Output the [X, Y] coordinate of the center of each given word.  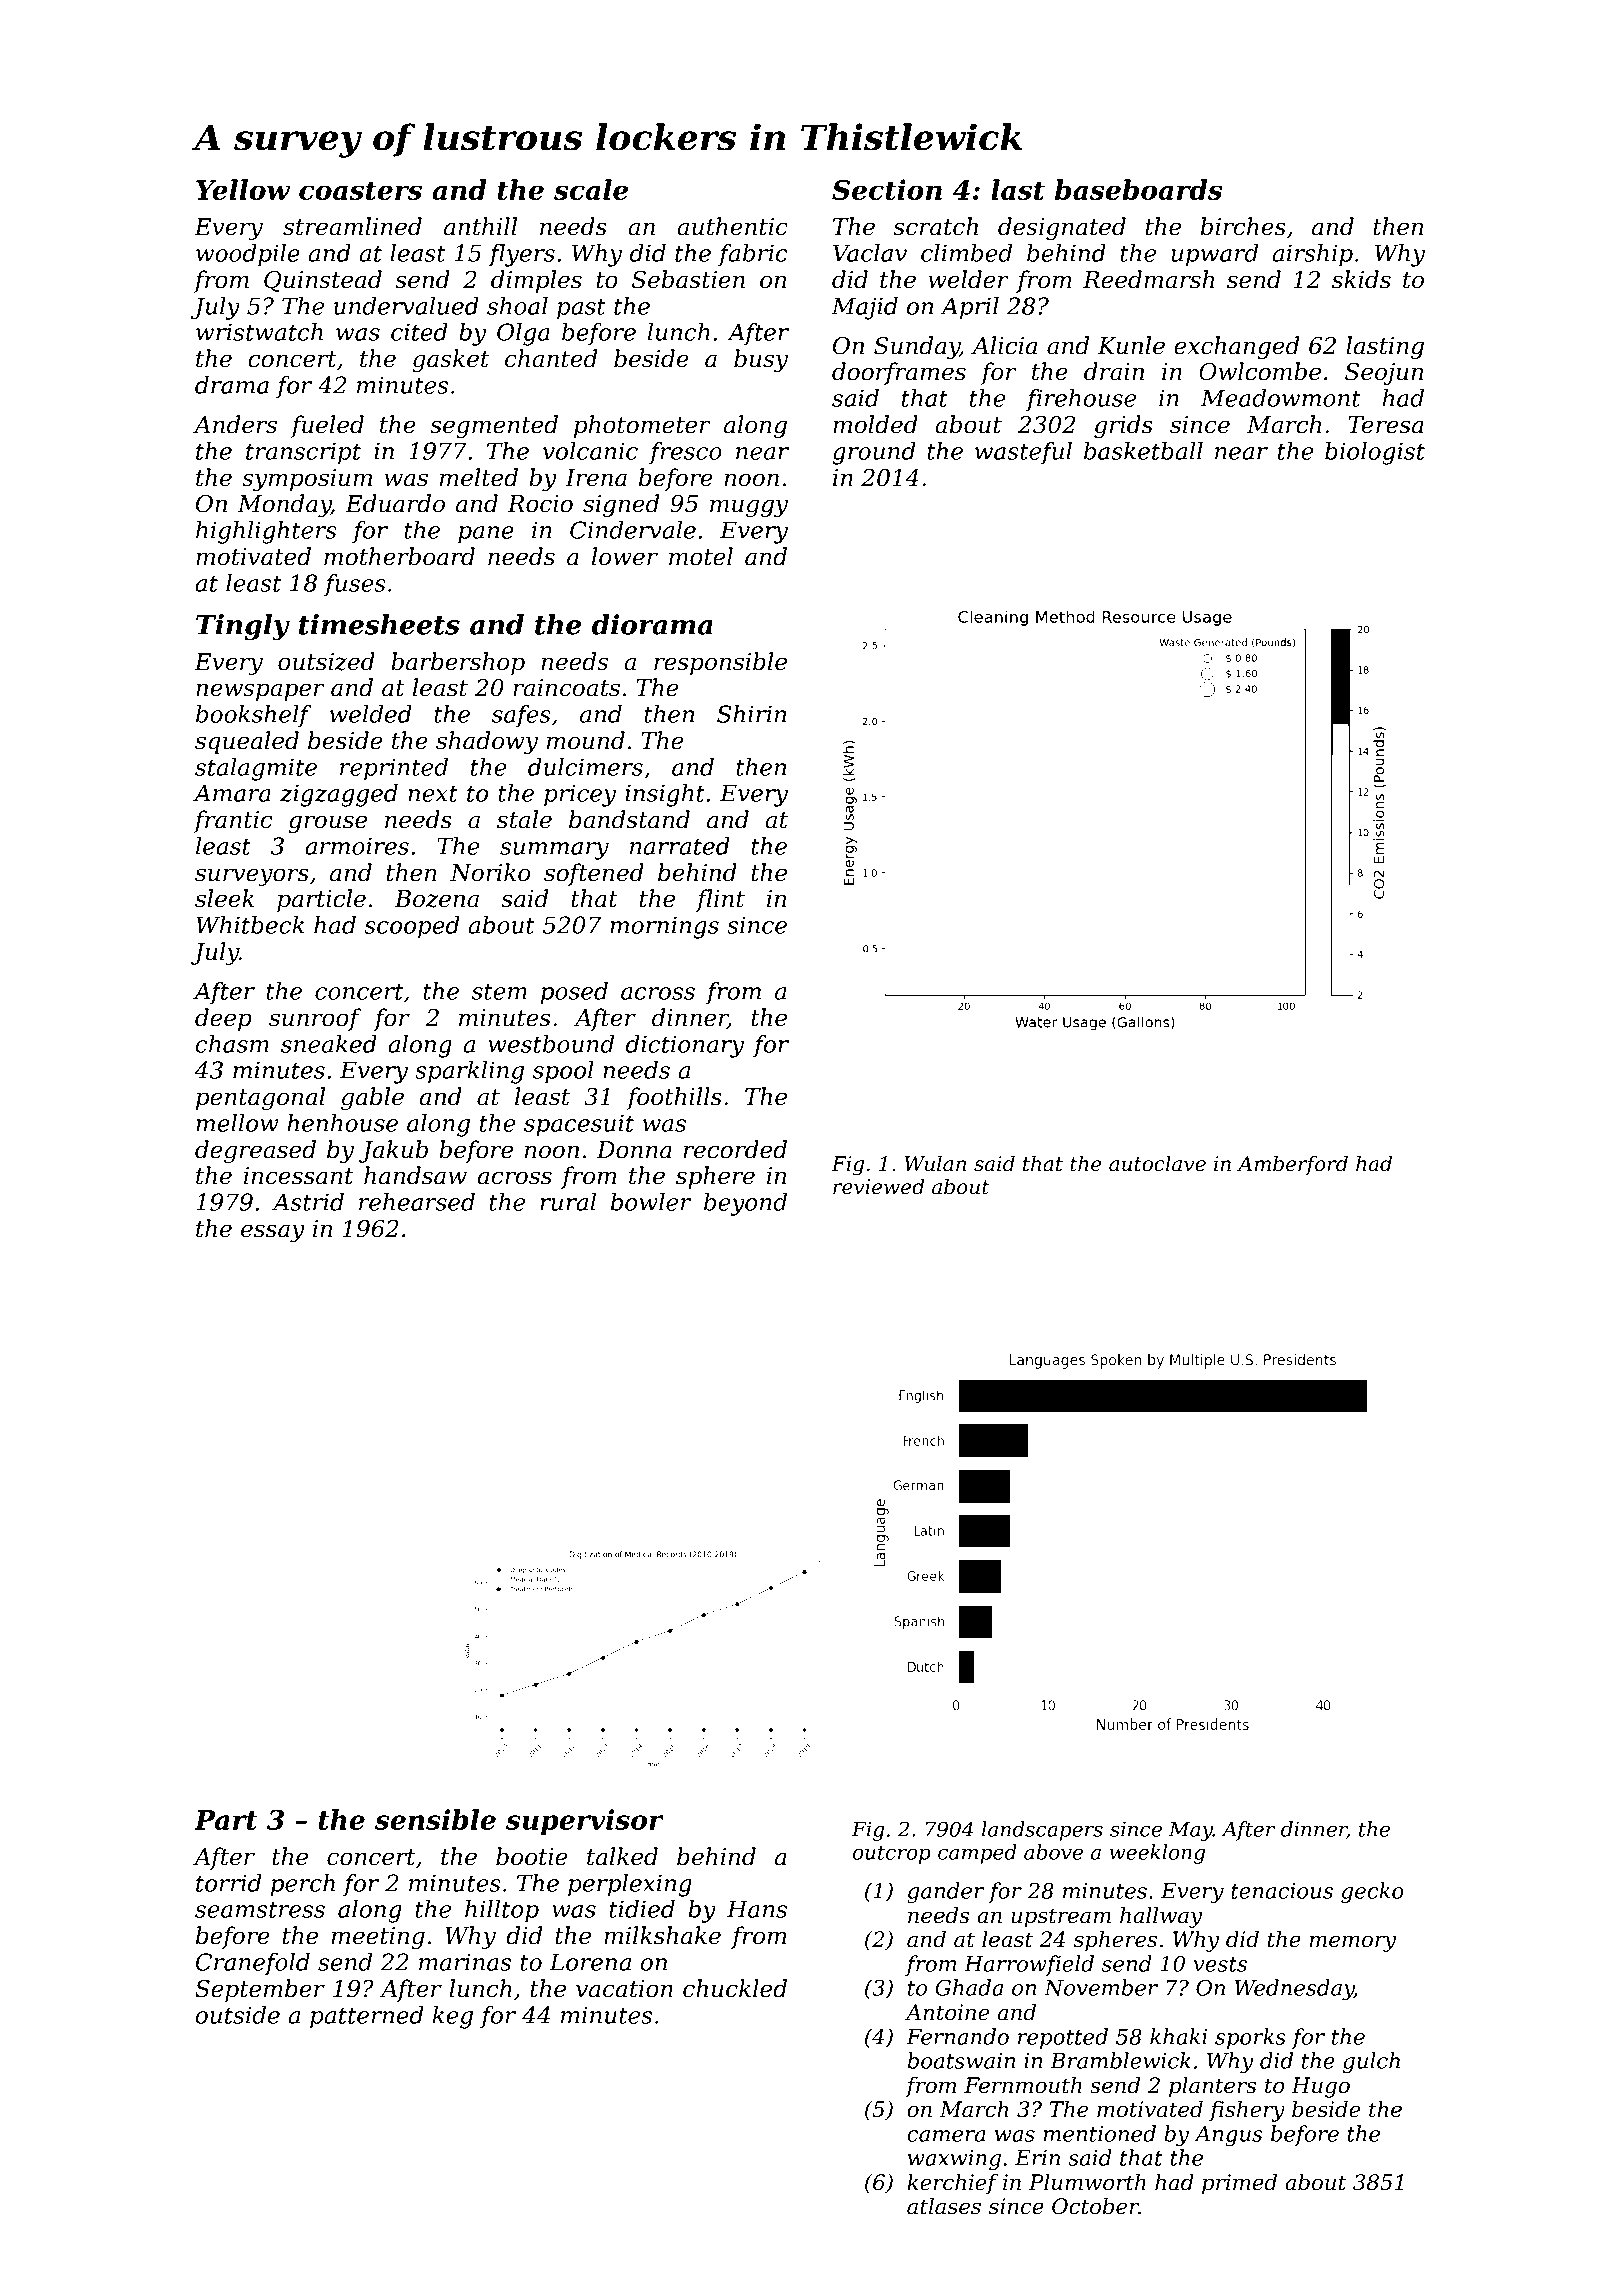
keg [453, 2017]
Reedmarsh [1148, 279]
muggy [749, 508]
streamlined [352, 226]
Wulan [935, 1163]
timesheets [379, 624]
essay [273, 1233]
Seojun [1384, 374]
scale [591, 189]
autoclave [1157, 1163]
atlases [944, 2206]
